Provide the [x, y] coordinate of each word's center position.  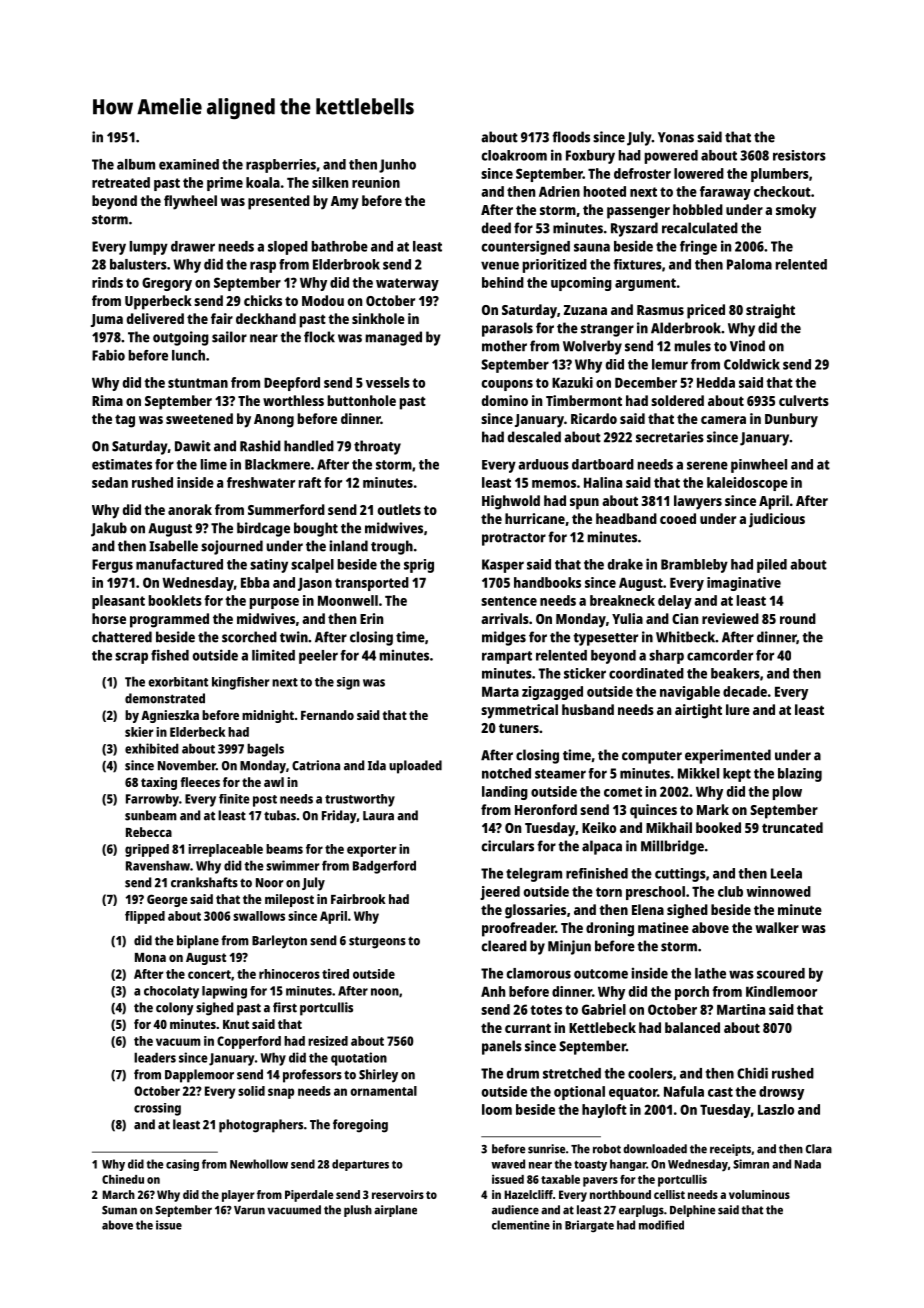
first [285, 1007]
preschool [655, 893]
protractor [514, 539]
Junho [397, 166]
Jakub [109, 529]
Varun [249, 1210]
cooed [678, 518]
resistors [799, 155]
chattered [122, 637]
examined [189, 164]
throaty [377, 447]
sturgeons [377, 942]
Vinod [747, 346]
